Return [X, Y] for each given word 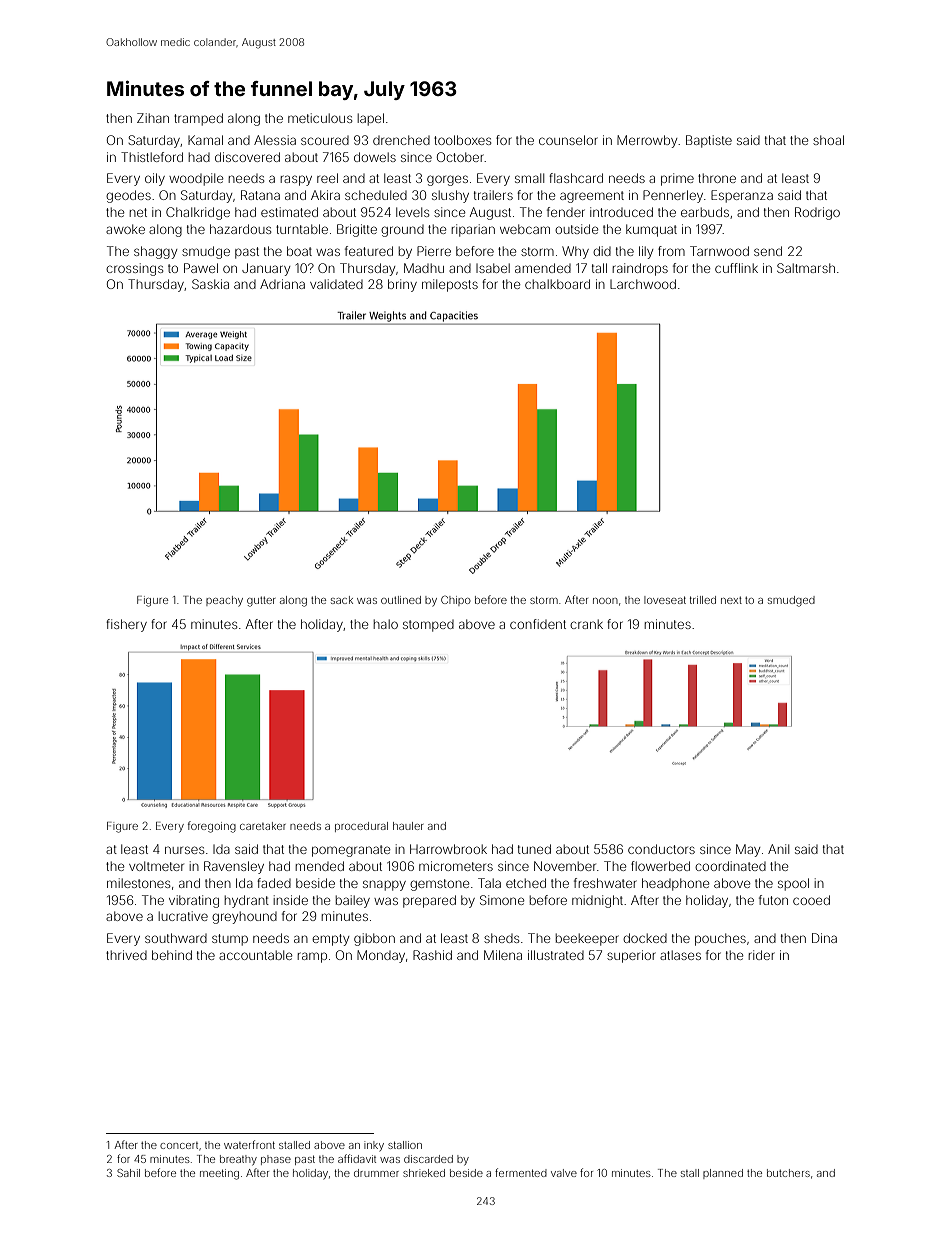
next [731, 600]
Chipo [456, 601]
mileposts [450, 285]
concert [179, 1145]
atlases [680, 955]
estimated [289, 212]
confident [538, 624]
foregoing [212, 827]
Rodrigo [817, 213]
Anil [778, 849]
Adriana [282, 284]
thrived [126, 955]
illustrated [556, 955]
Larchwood [643, 284]
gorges [447, 180]
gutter [261, 602]
